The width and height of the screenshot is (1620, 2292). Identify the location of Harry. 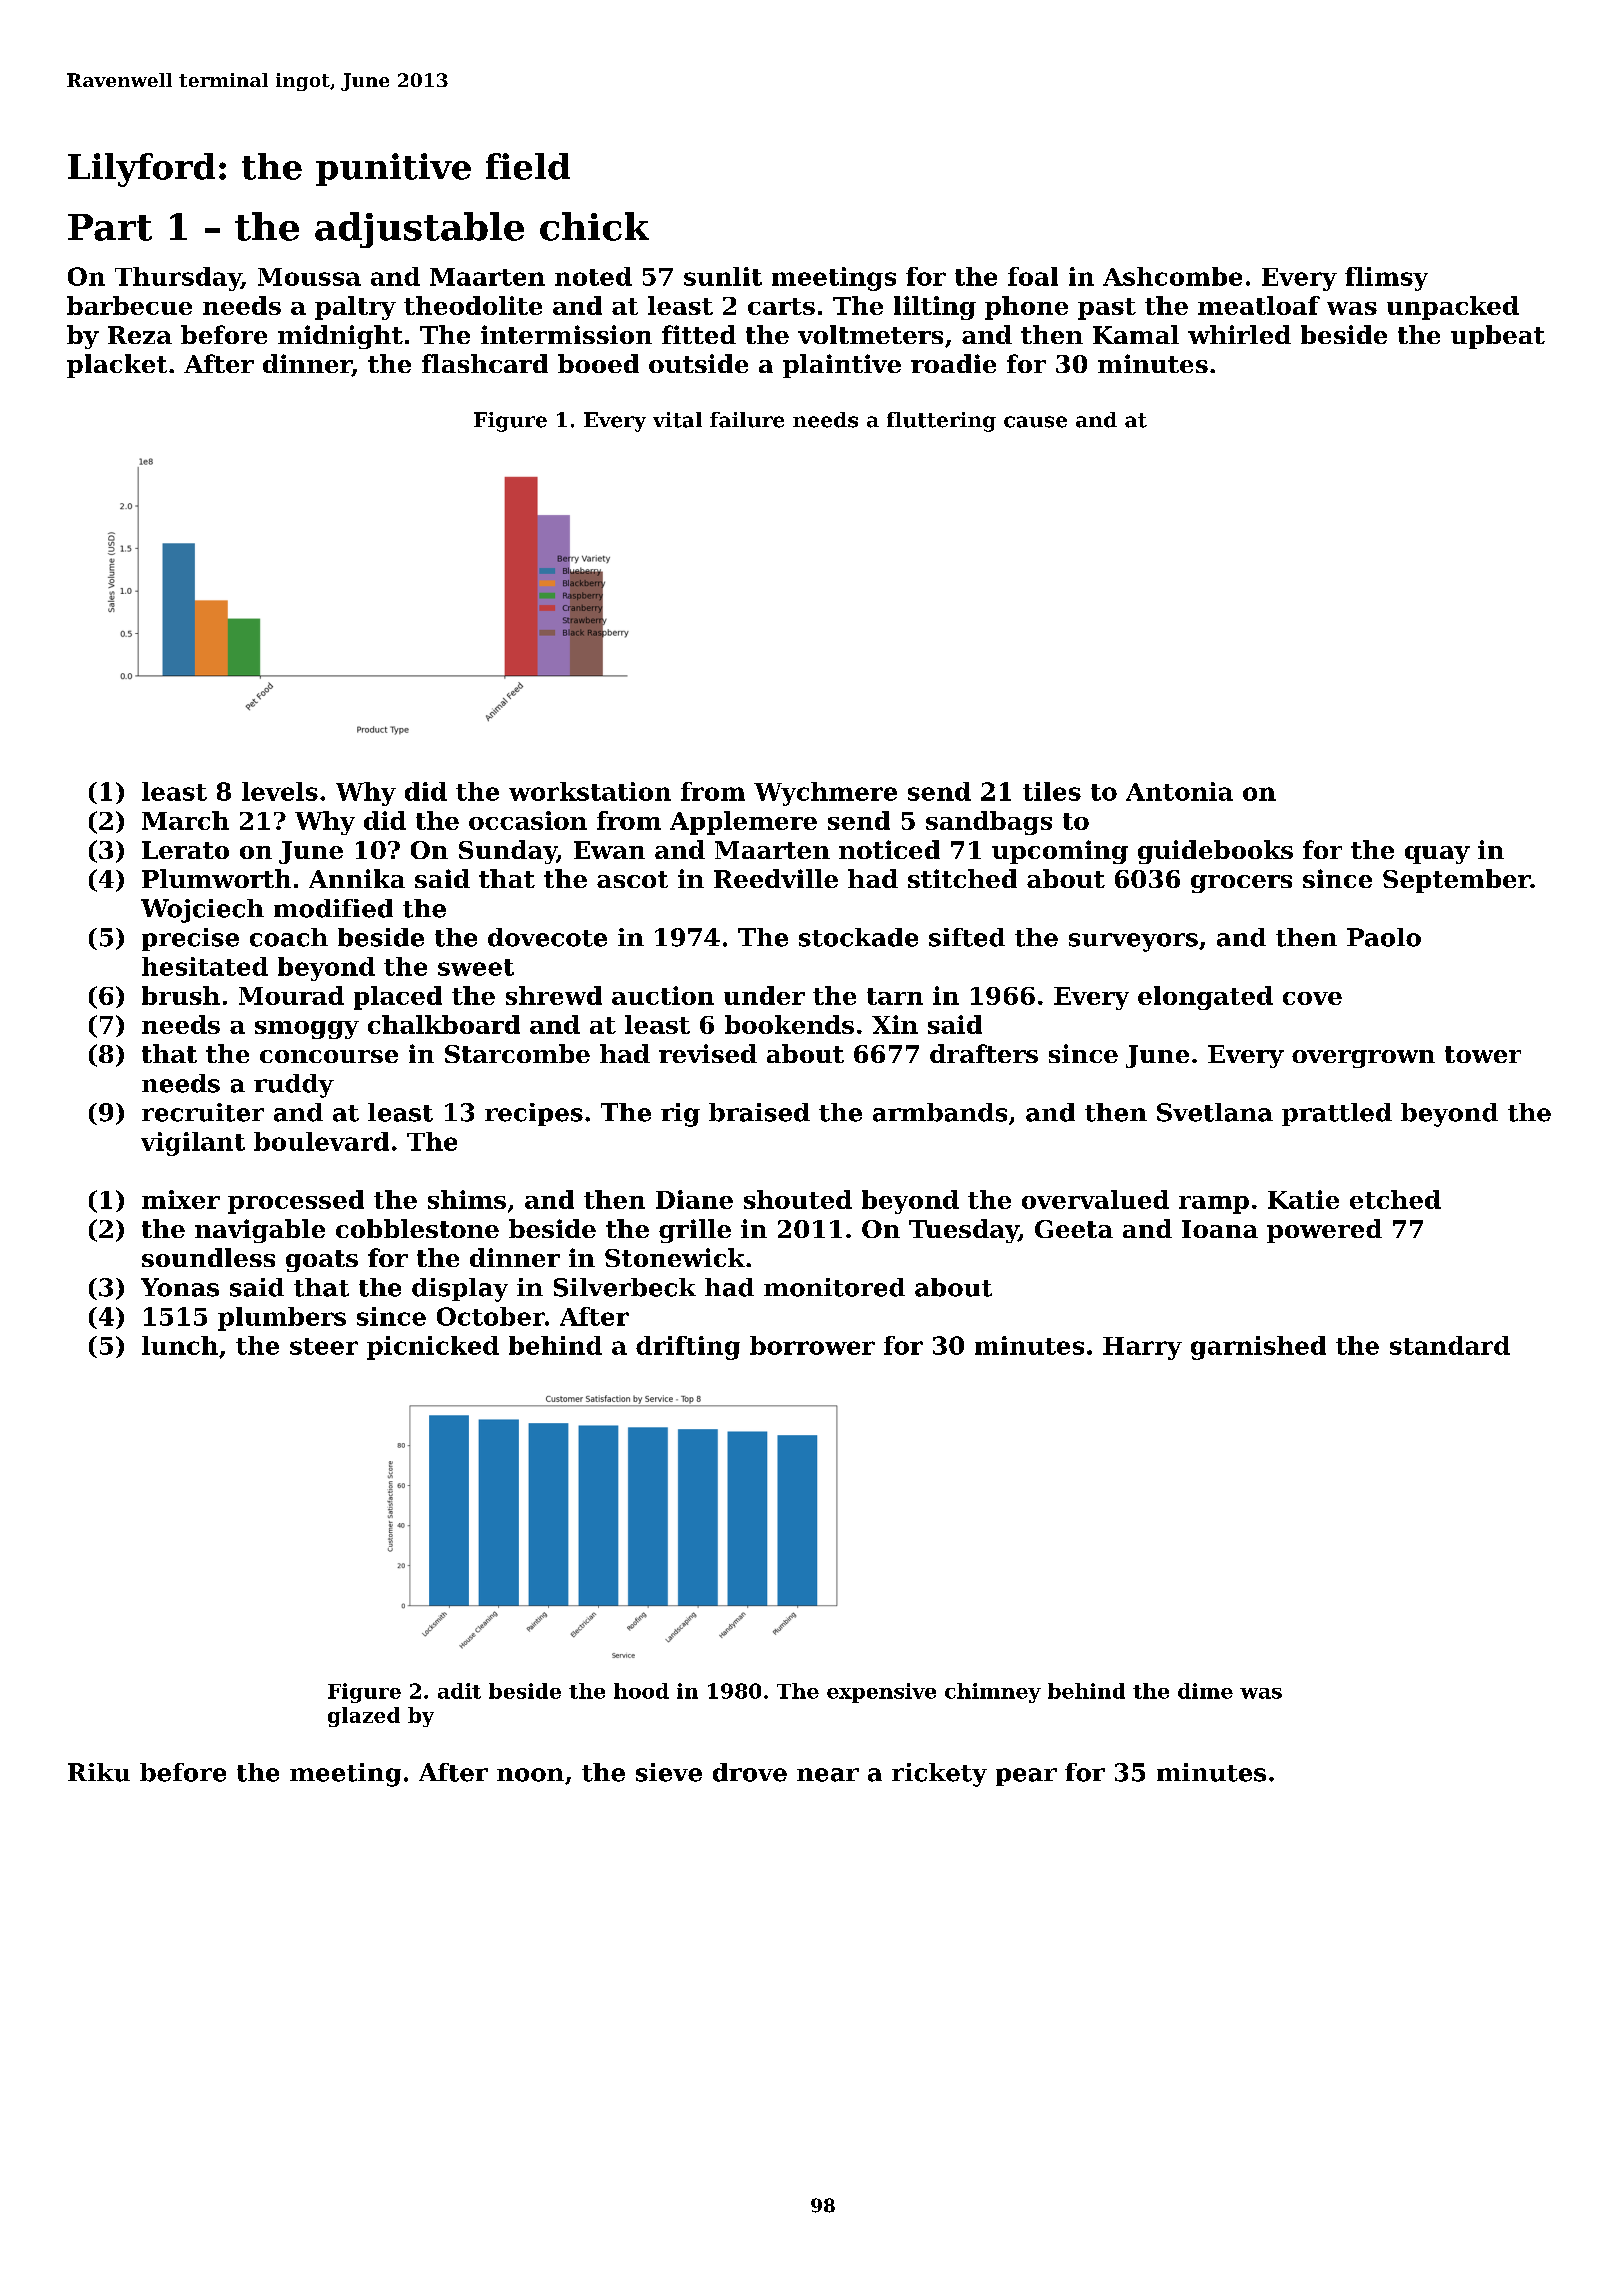
(1142, 1348).
